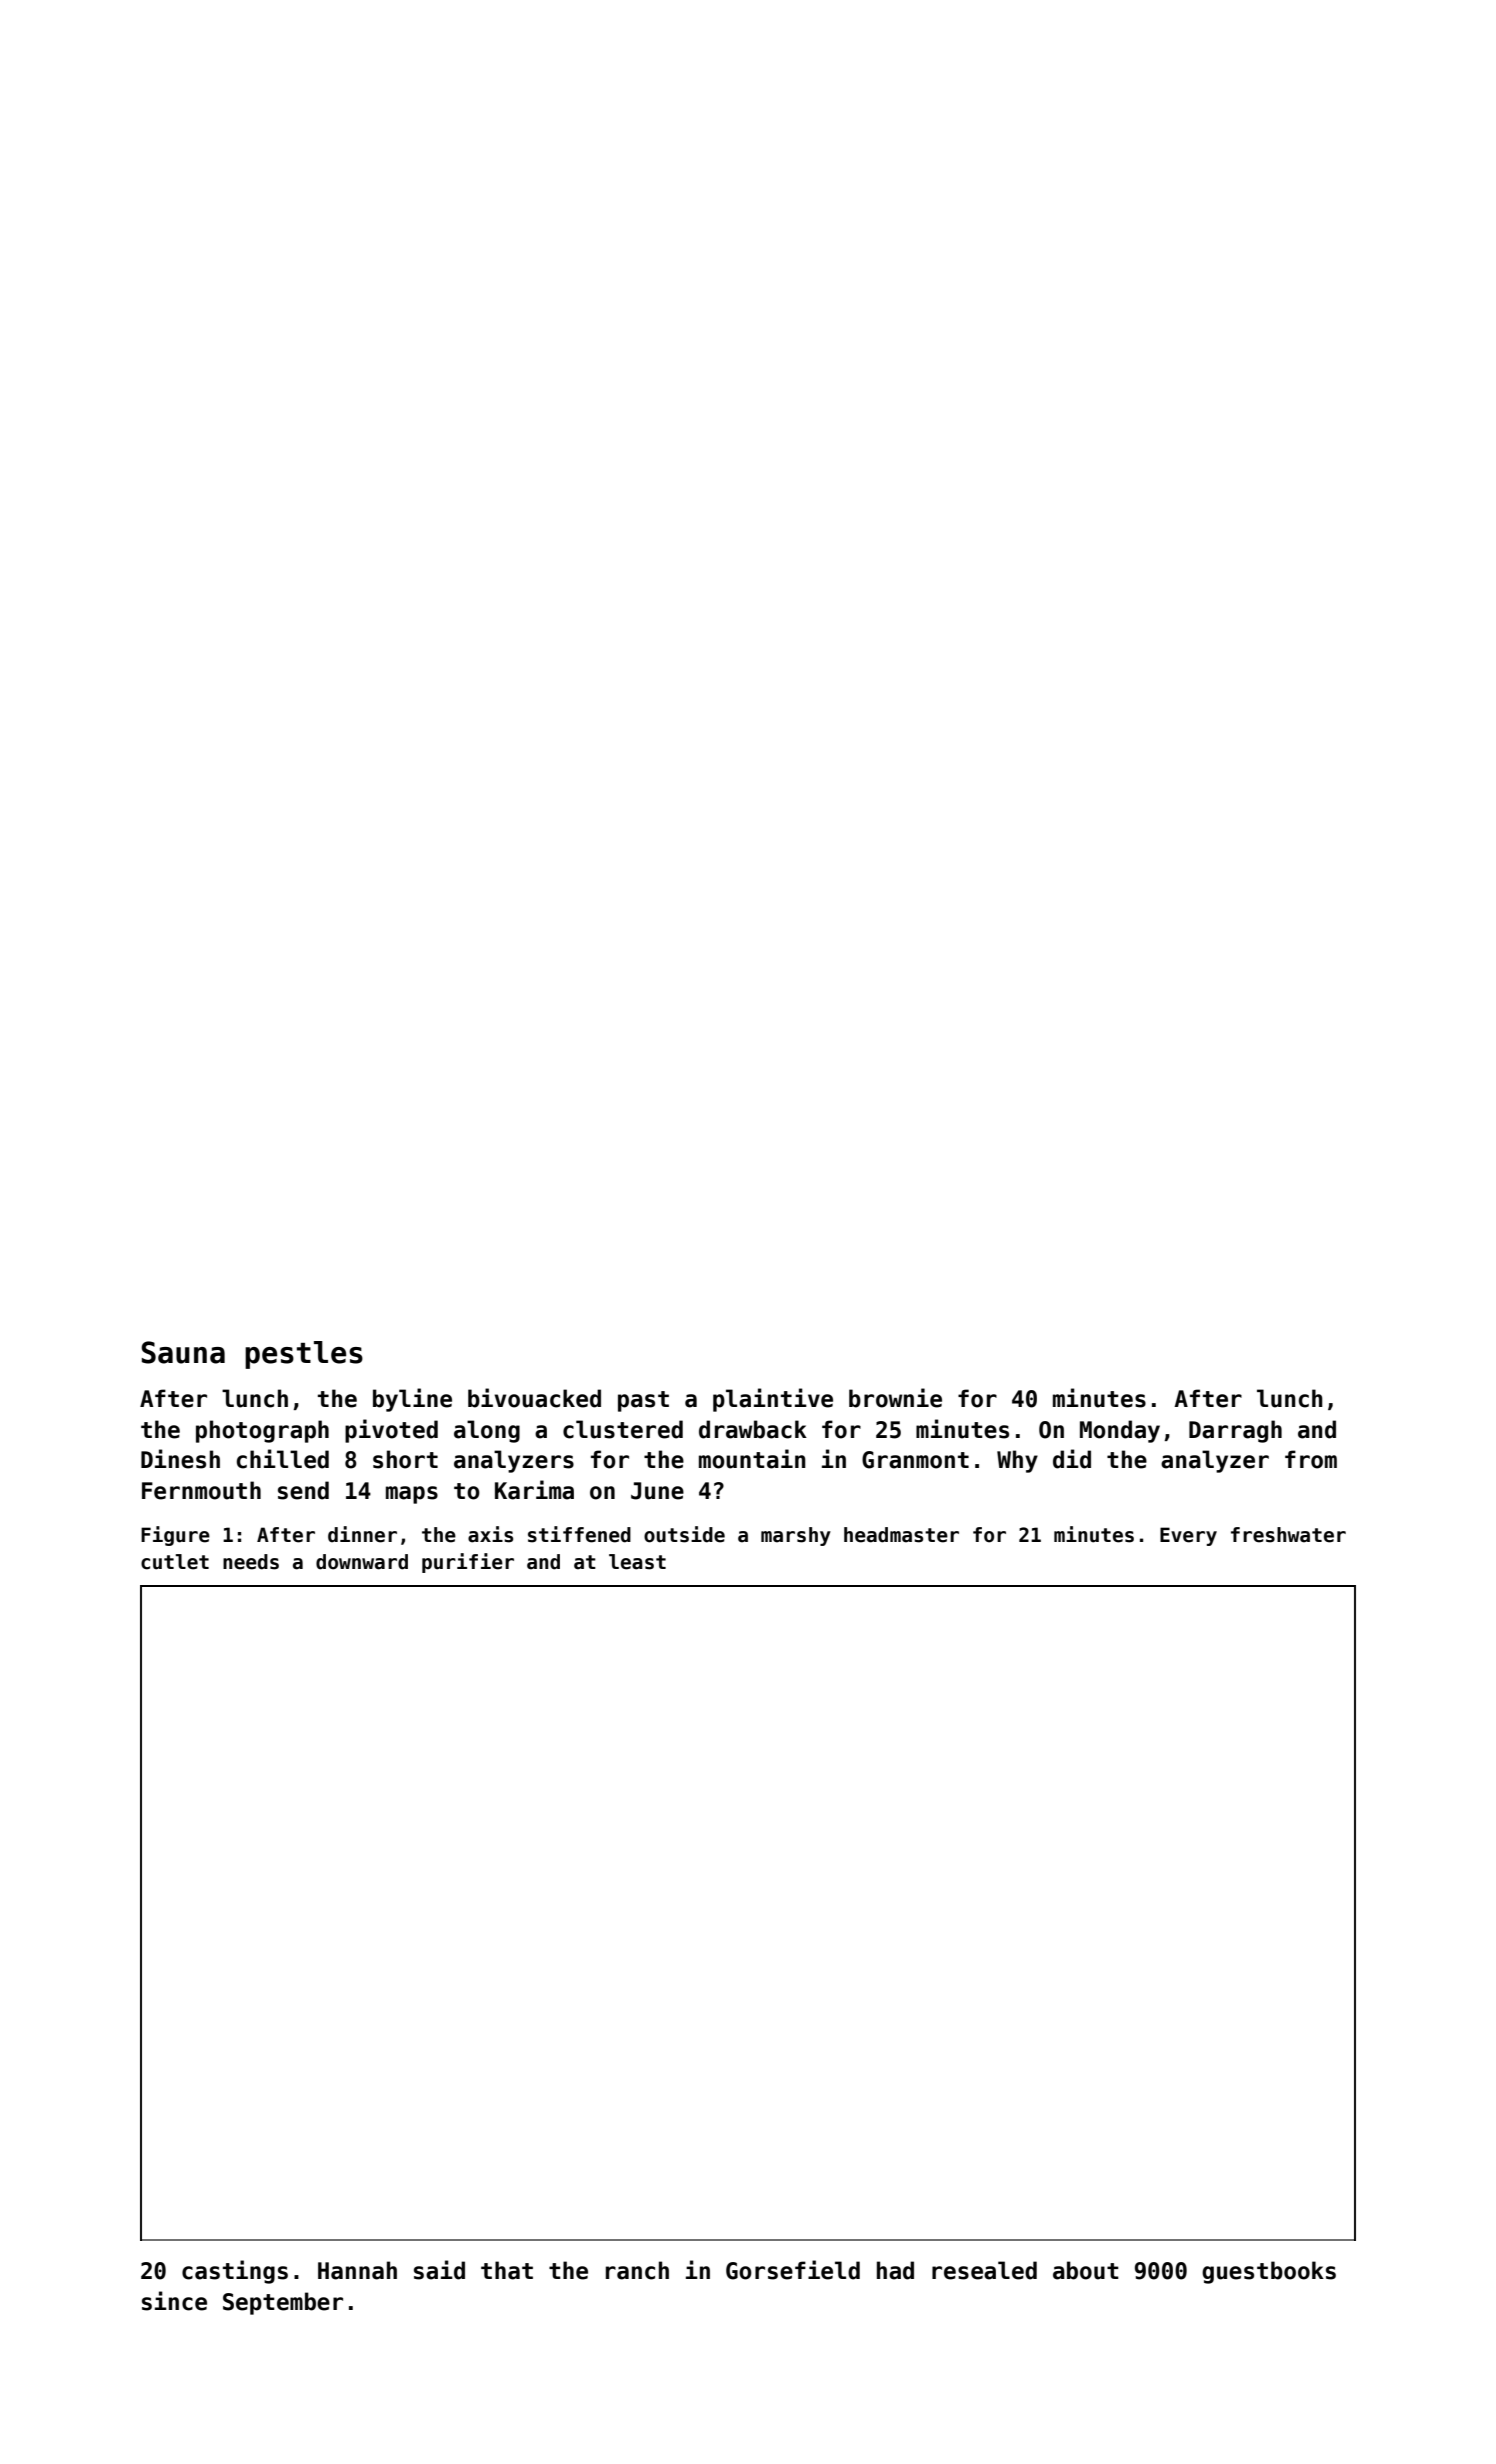 The height and width of the document is (2464, 1496). I want to click on Gorsefield, so click(793, 2270).
